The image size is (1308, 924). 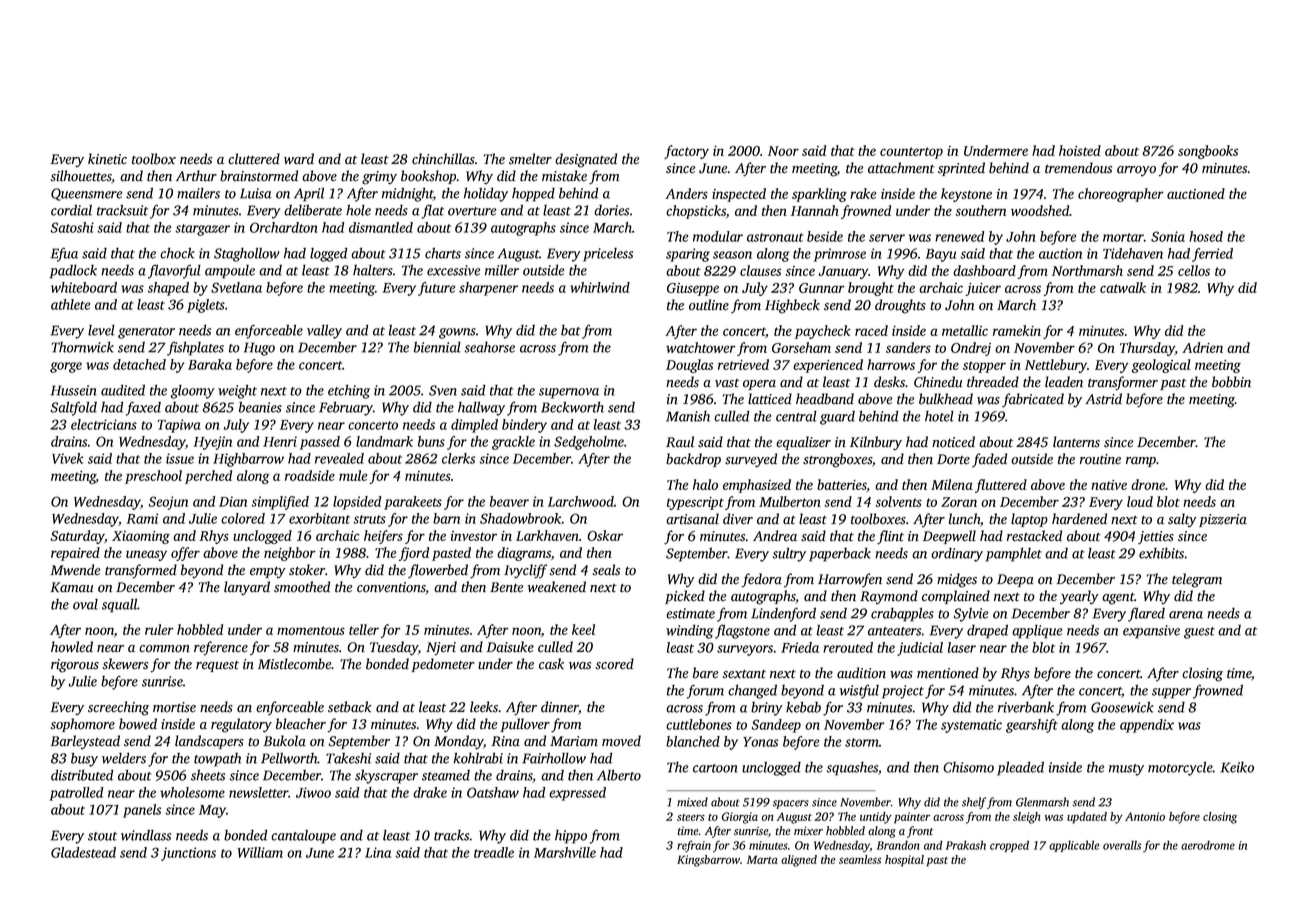 What do you see at coordinates (993, 382) in the screenshot?
I see `threaded` at bounding box center [993, 382].
